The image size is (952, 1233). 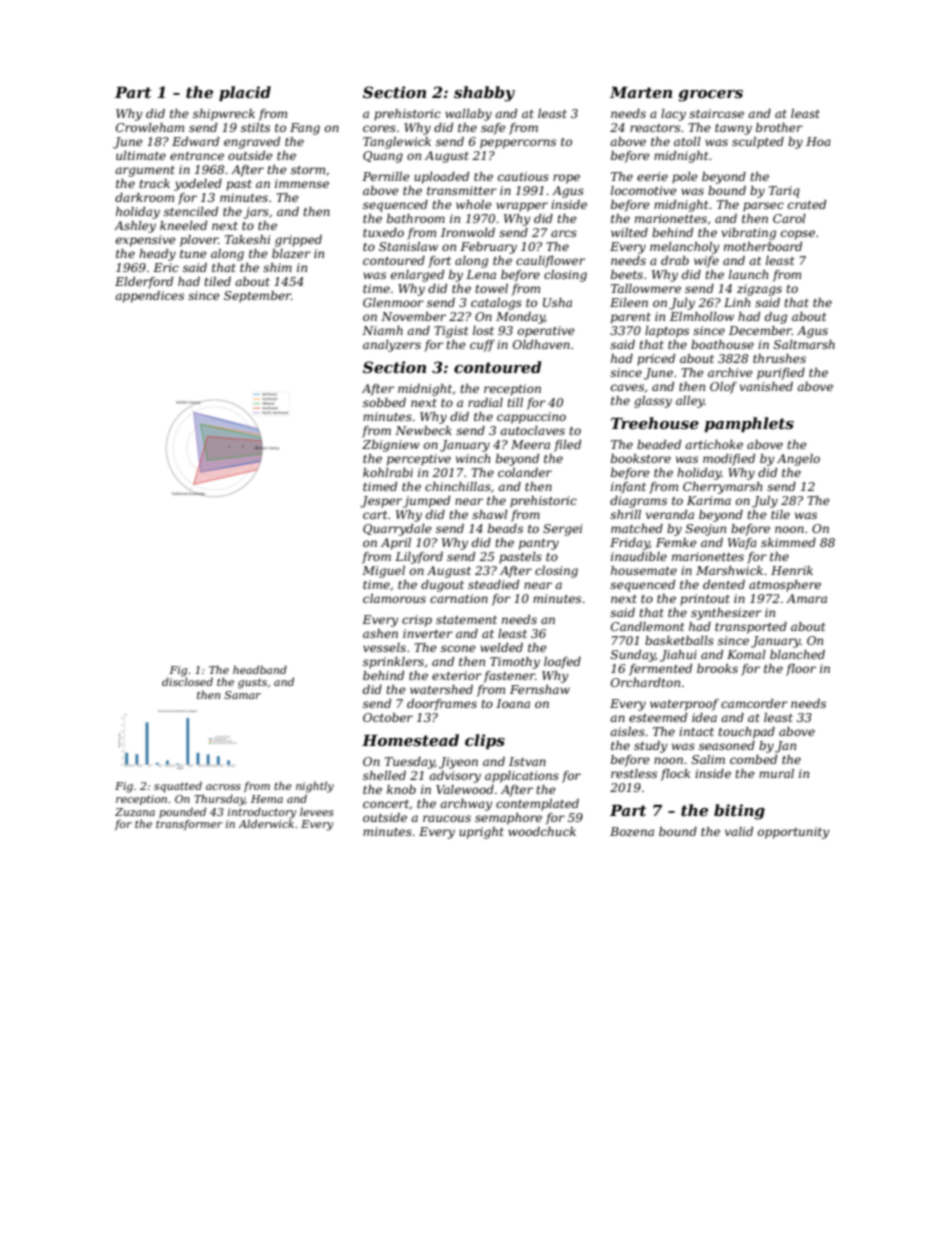 What do you see at coordinates (729, 570) in the screenshot?
I see `Marshwick` at bounding box center [729, 570].
